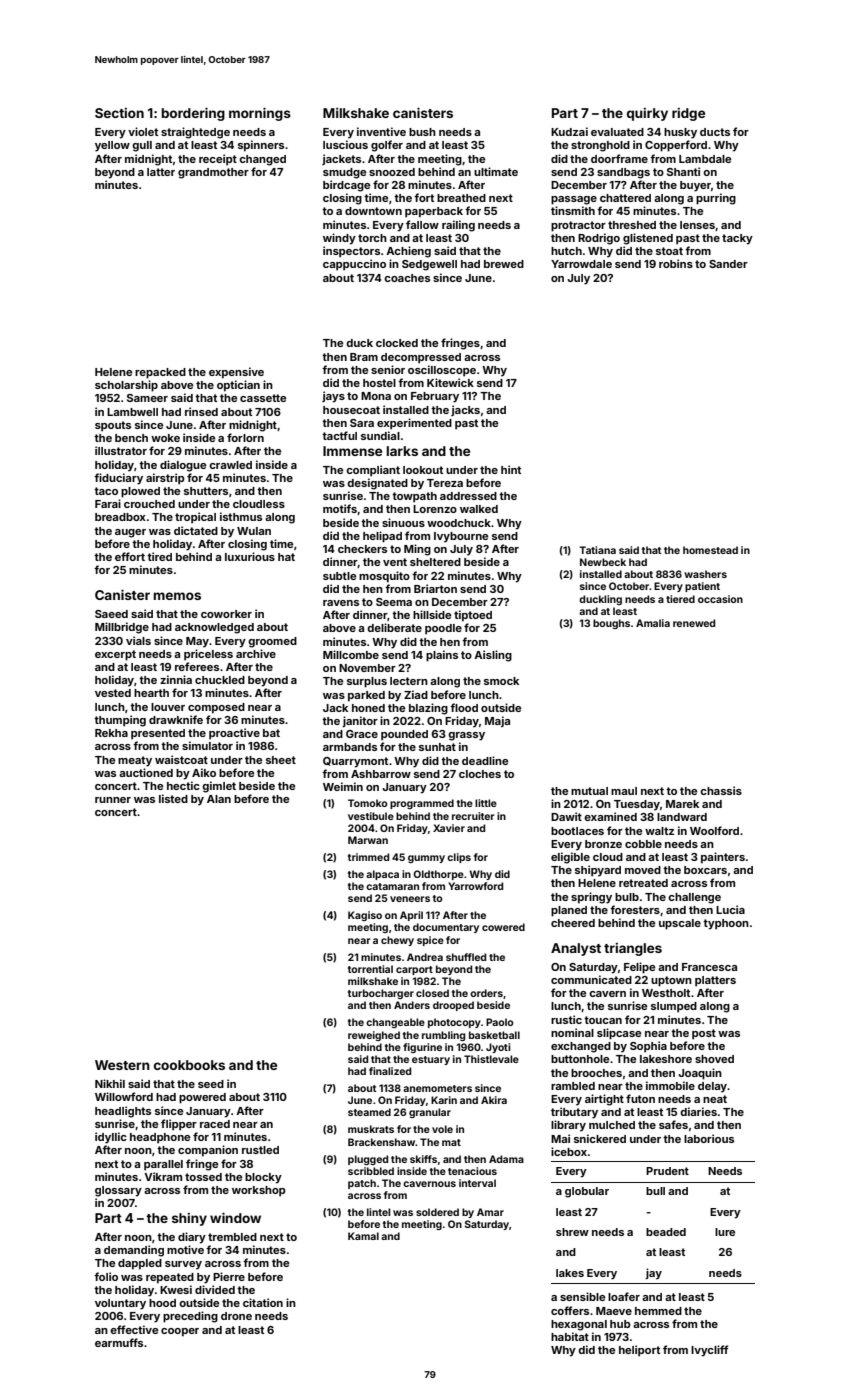  What do you see at coordinates (208, 1151) in the screenshot?
I see `companion` at bounding box center [208, 1151].
